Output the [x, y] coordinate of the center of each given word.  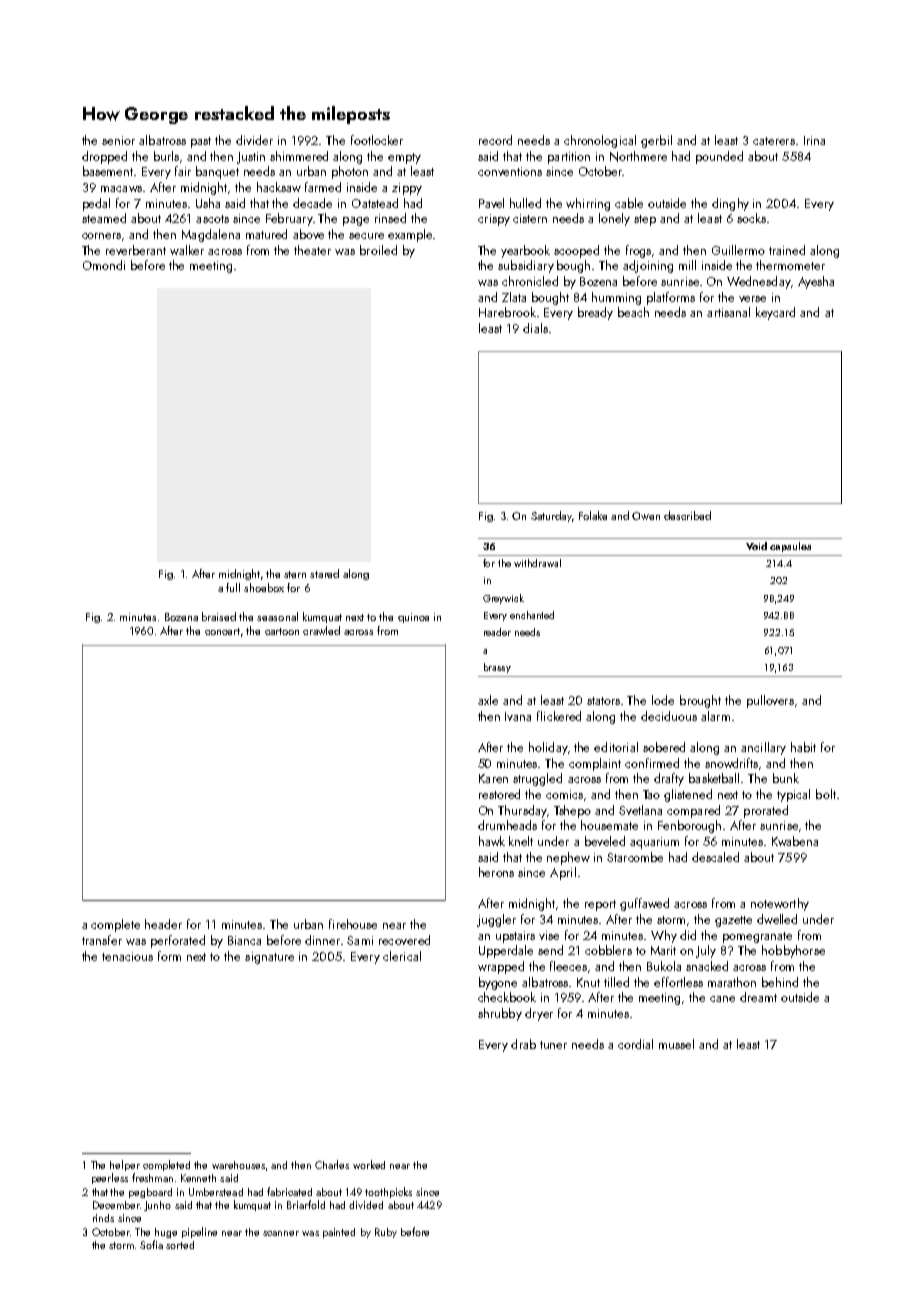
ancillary [763, 748]
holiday [548, 748]
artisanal [728, 312]
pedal [96, 204]
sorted [180, 1245]
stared [324, 573]
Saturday [551, 516]
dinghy [730, 204]
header [163, 924]
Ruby [386, 1233]
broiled [378, 250]
